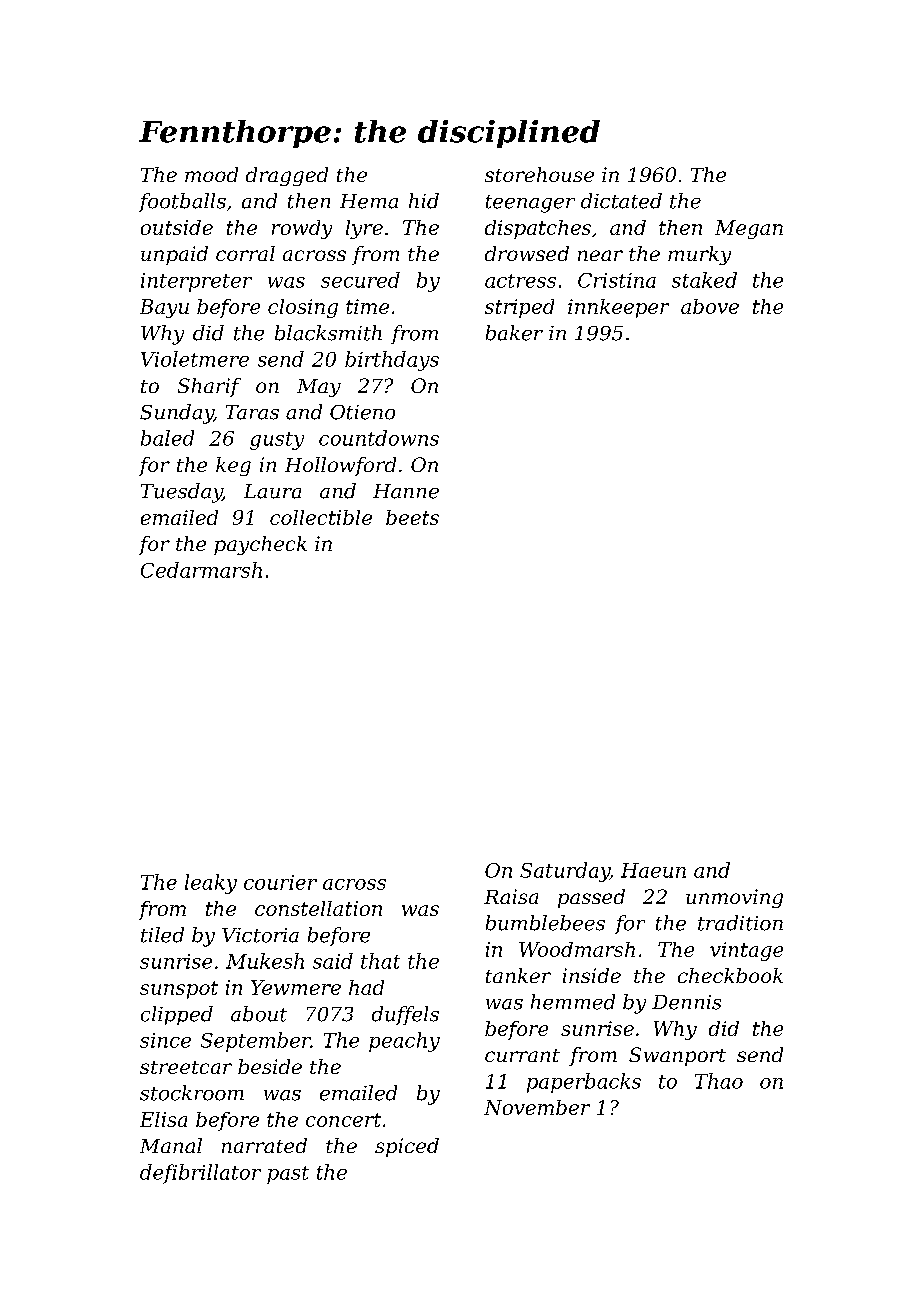 The height and width of the screenshot is (1311, 924). I want to click on Megan, so click(749, 229).
